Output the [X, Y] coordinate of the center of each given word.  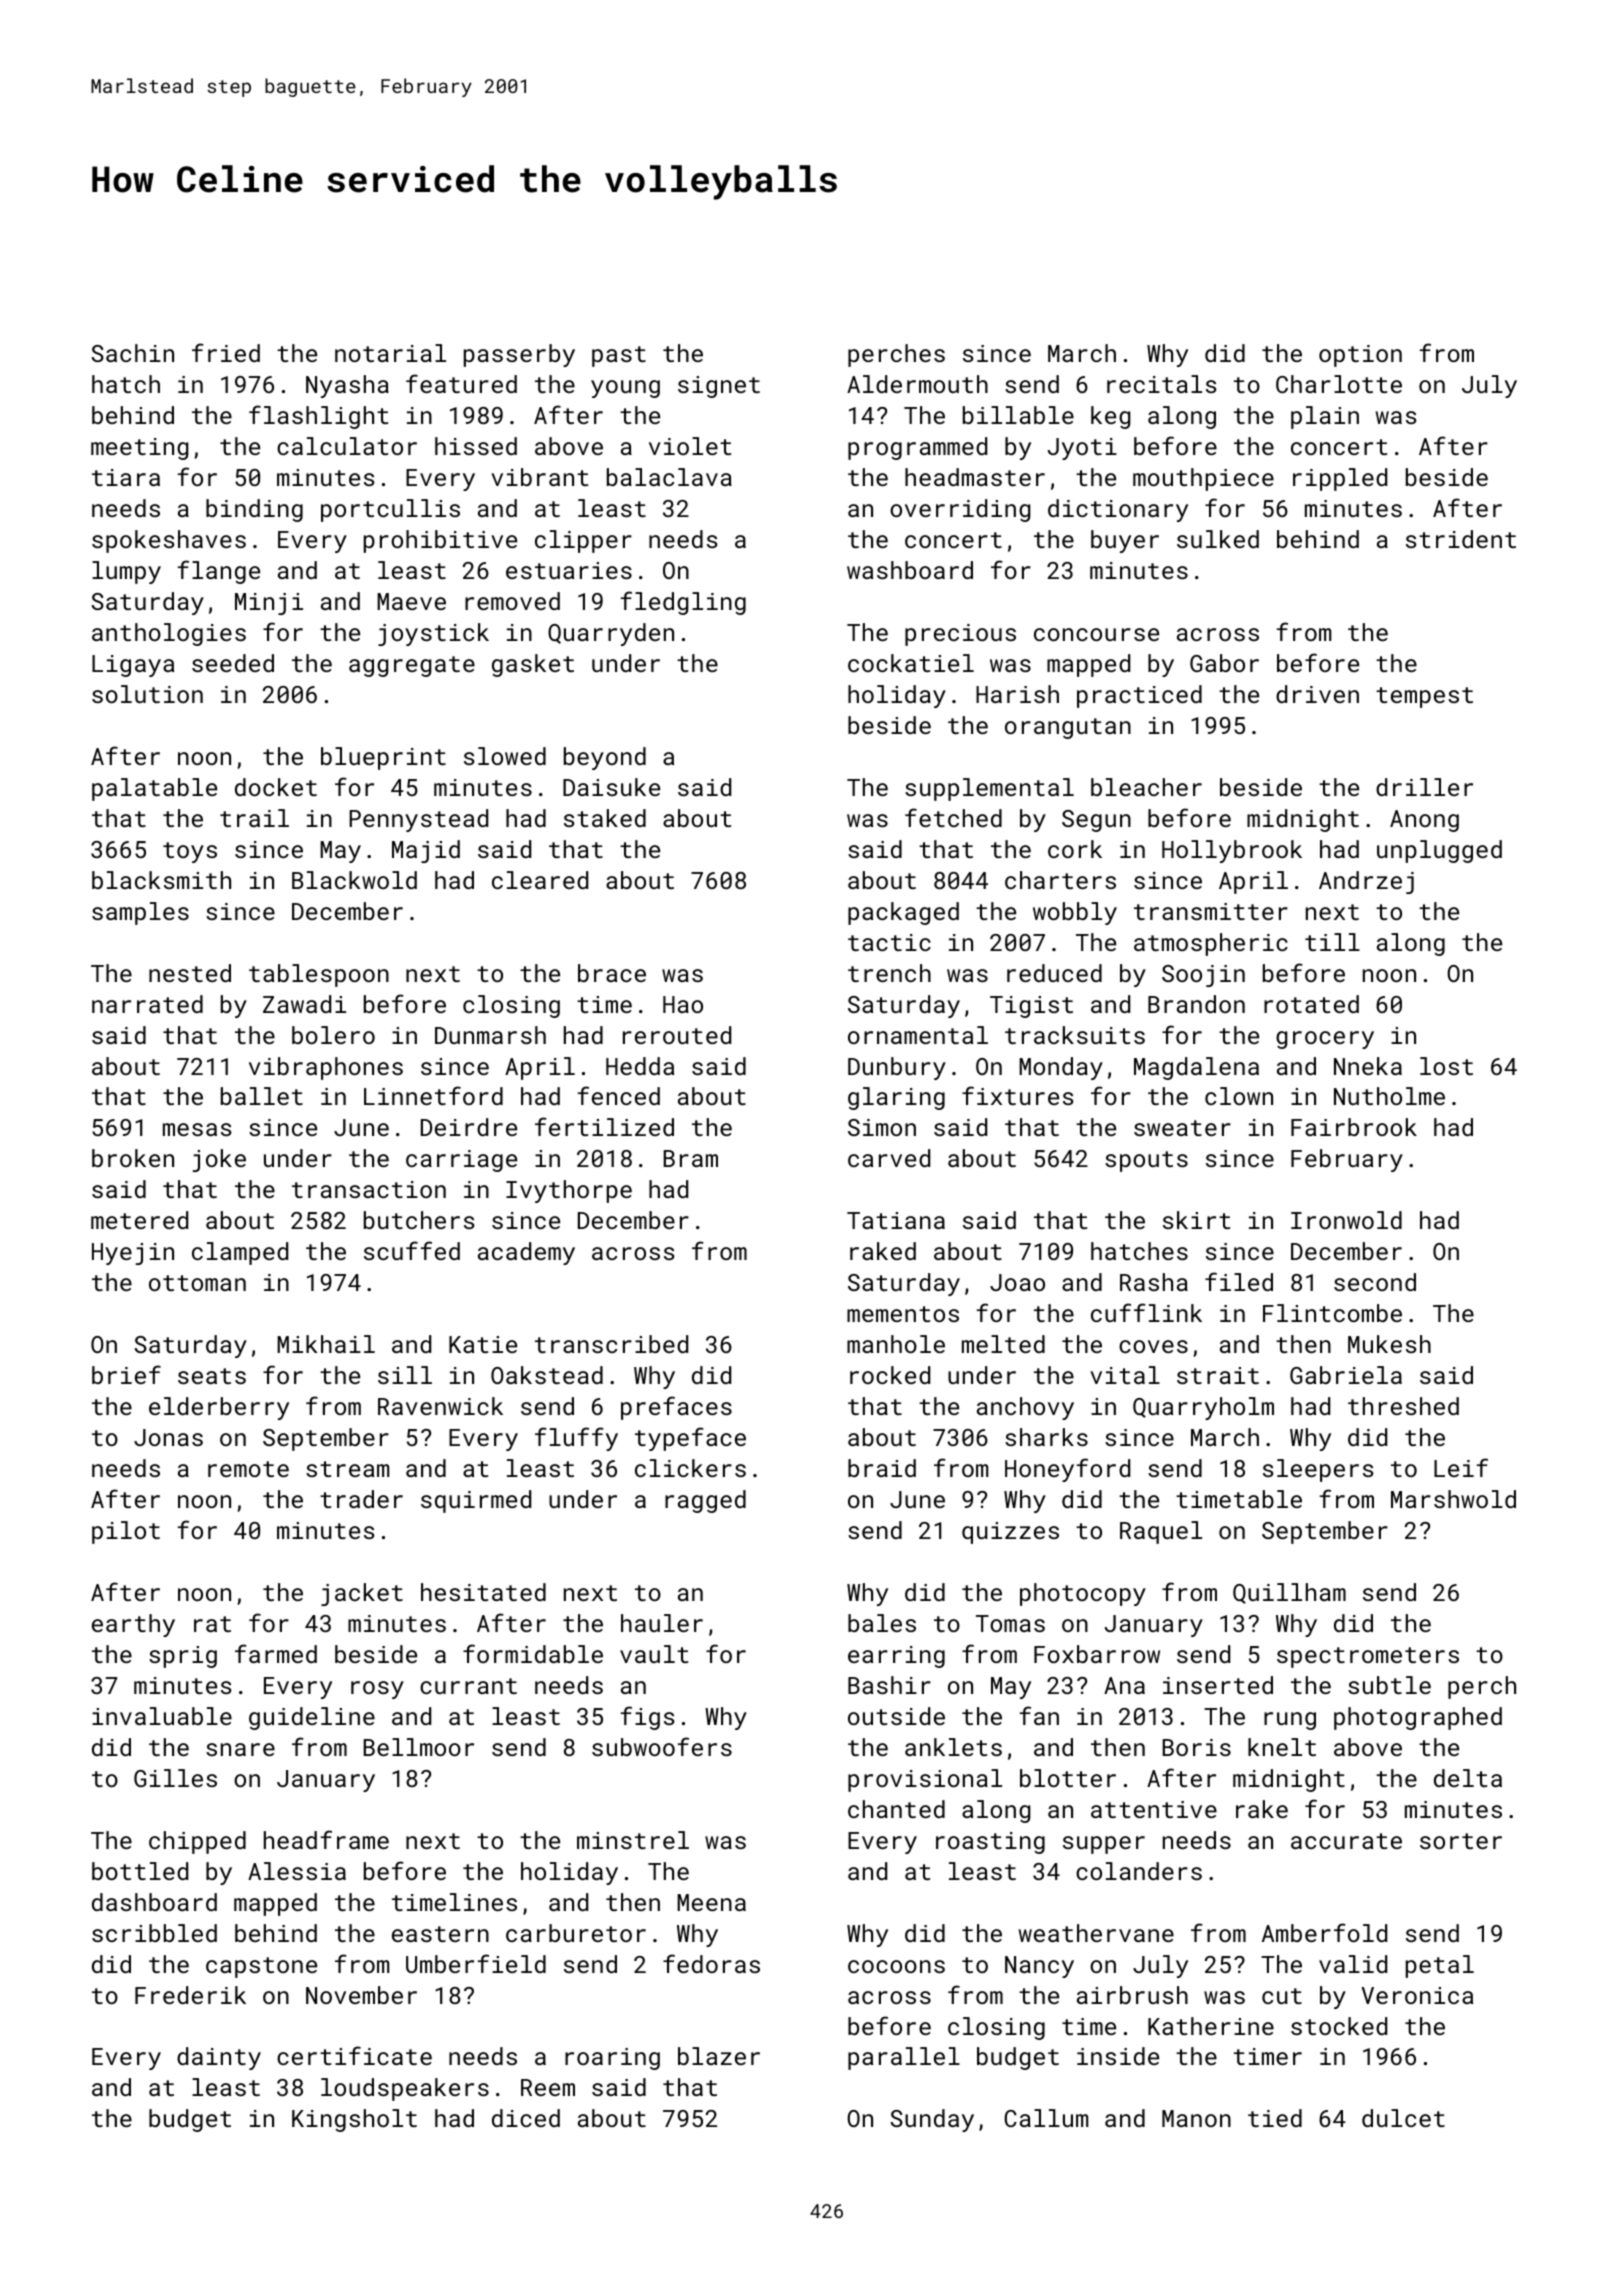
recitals [1162, 384]
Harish [1017, 694]
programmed [917, 448]
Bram [691, 1158]
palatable [154, 789]
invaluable [162, 1716]
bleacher [1146, 787]
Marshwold [1453, 1499]
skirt [1196, 1220]
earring [896, 1657]
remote [248, 1469]
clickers [690, 1468]
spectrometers [1368, 1657]
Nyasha [347, 386]
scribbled [154, 1933]
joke [219, 1160]
